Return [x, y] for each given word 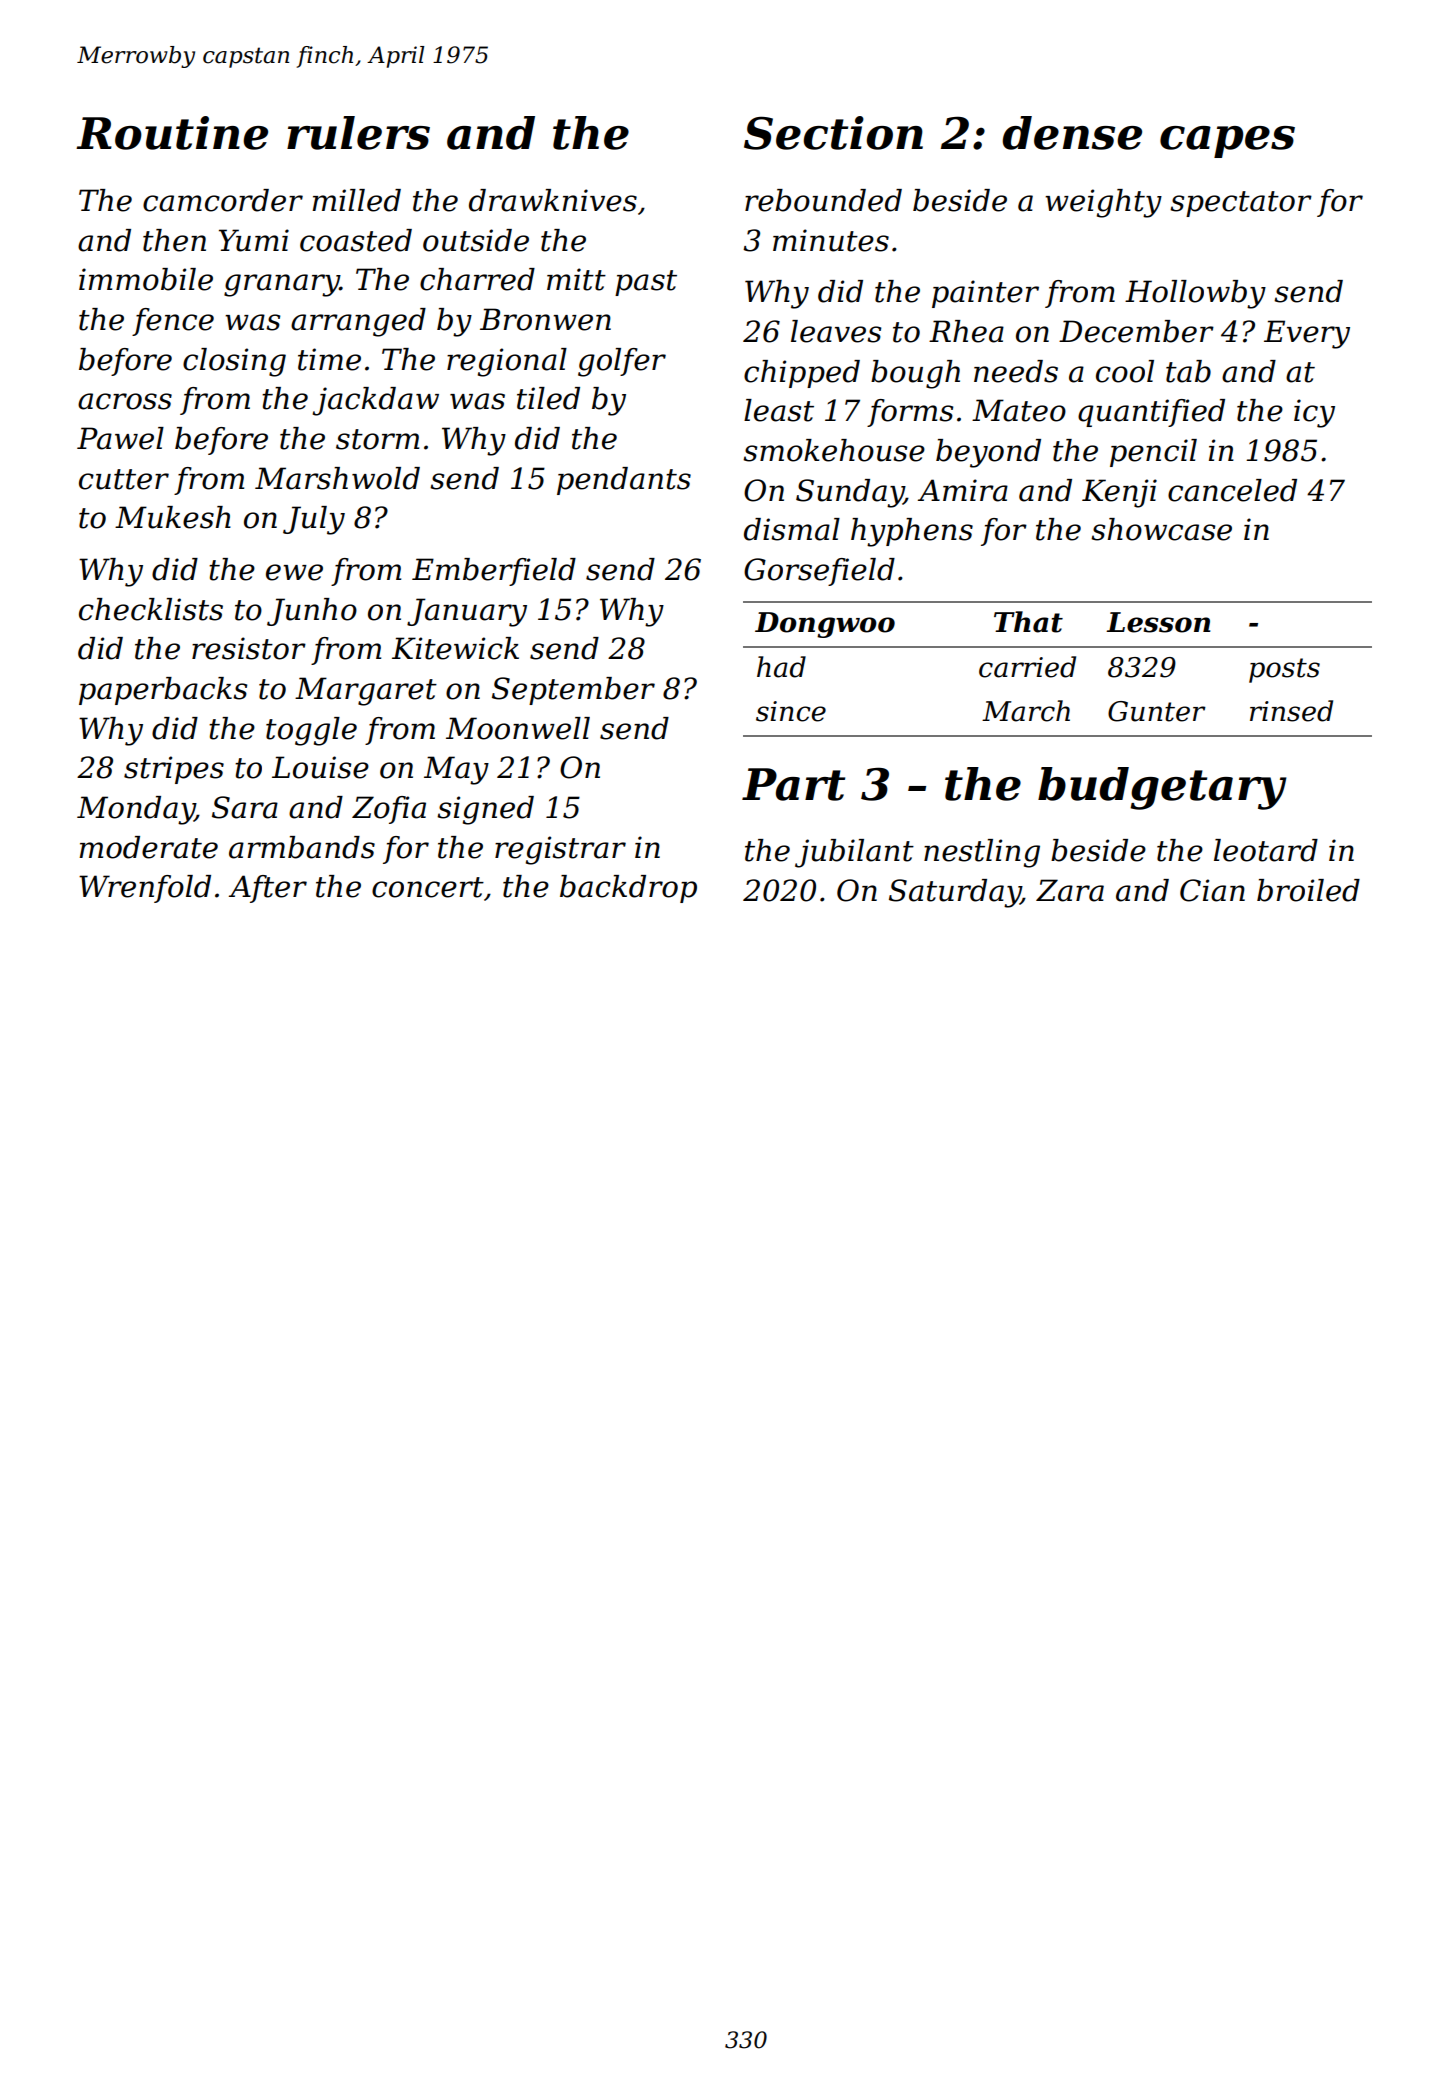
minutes [831, 240]
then [174, 240]
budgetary [1162, 788]
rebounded [823, 200]
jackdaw [376, 401]
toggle [311, 731]
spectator [1241, 204]
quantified [1151, 413]
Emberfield [494, 572]
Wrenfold [145, 889]
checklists [151, 609]
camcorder [223, 200]
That [1028, 622]
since [791, 711]
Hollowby [1195, 294]
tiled [548, 398]
